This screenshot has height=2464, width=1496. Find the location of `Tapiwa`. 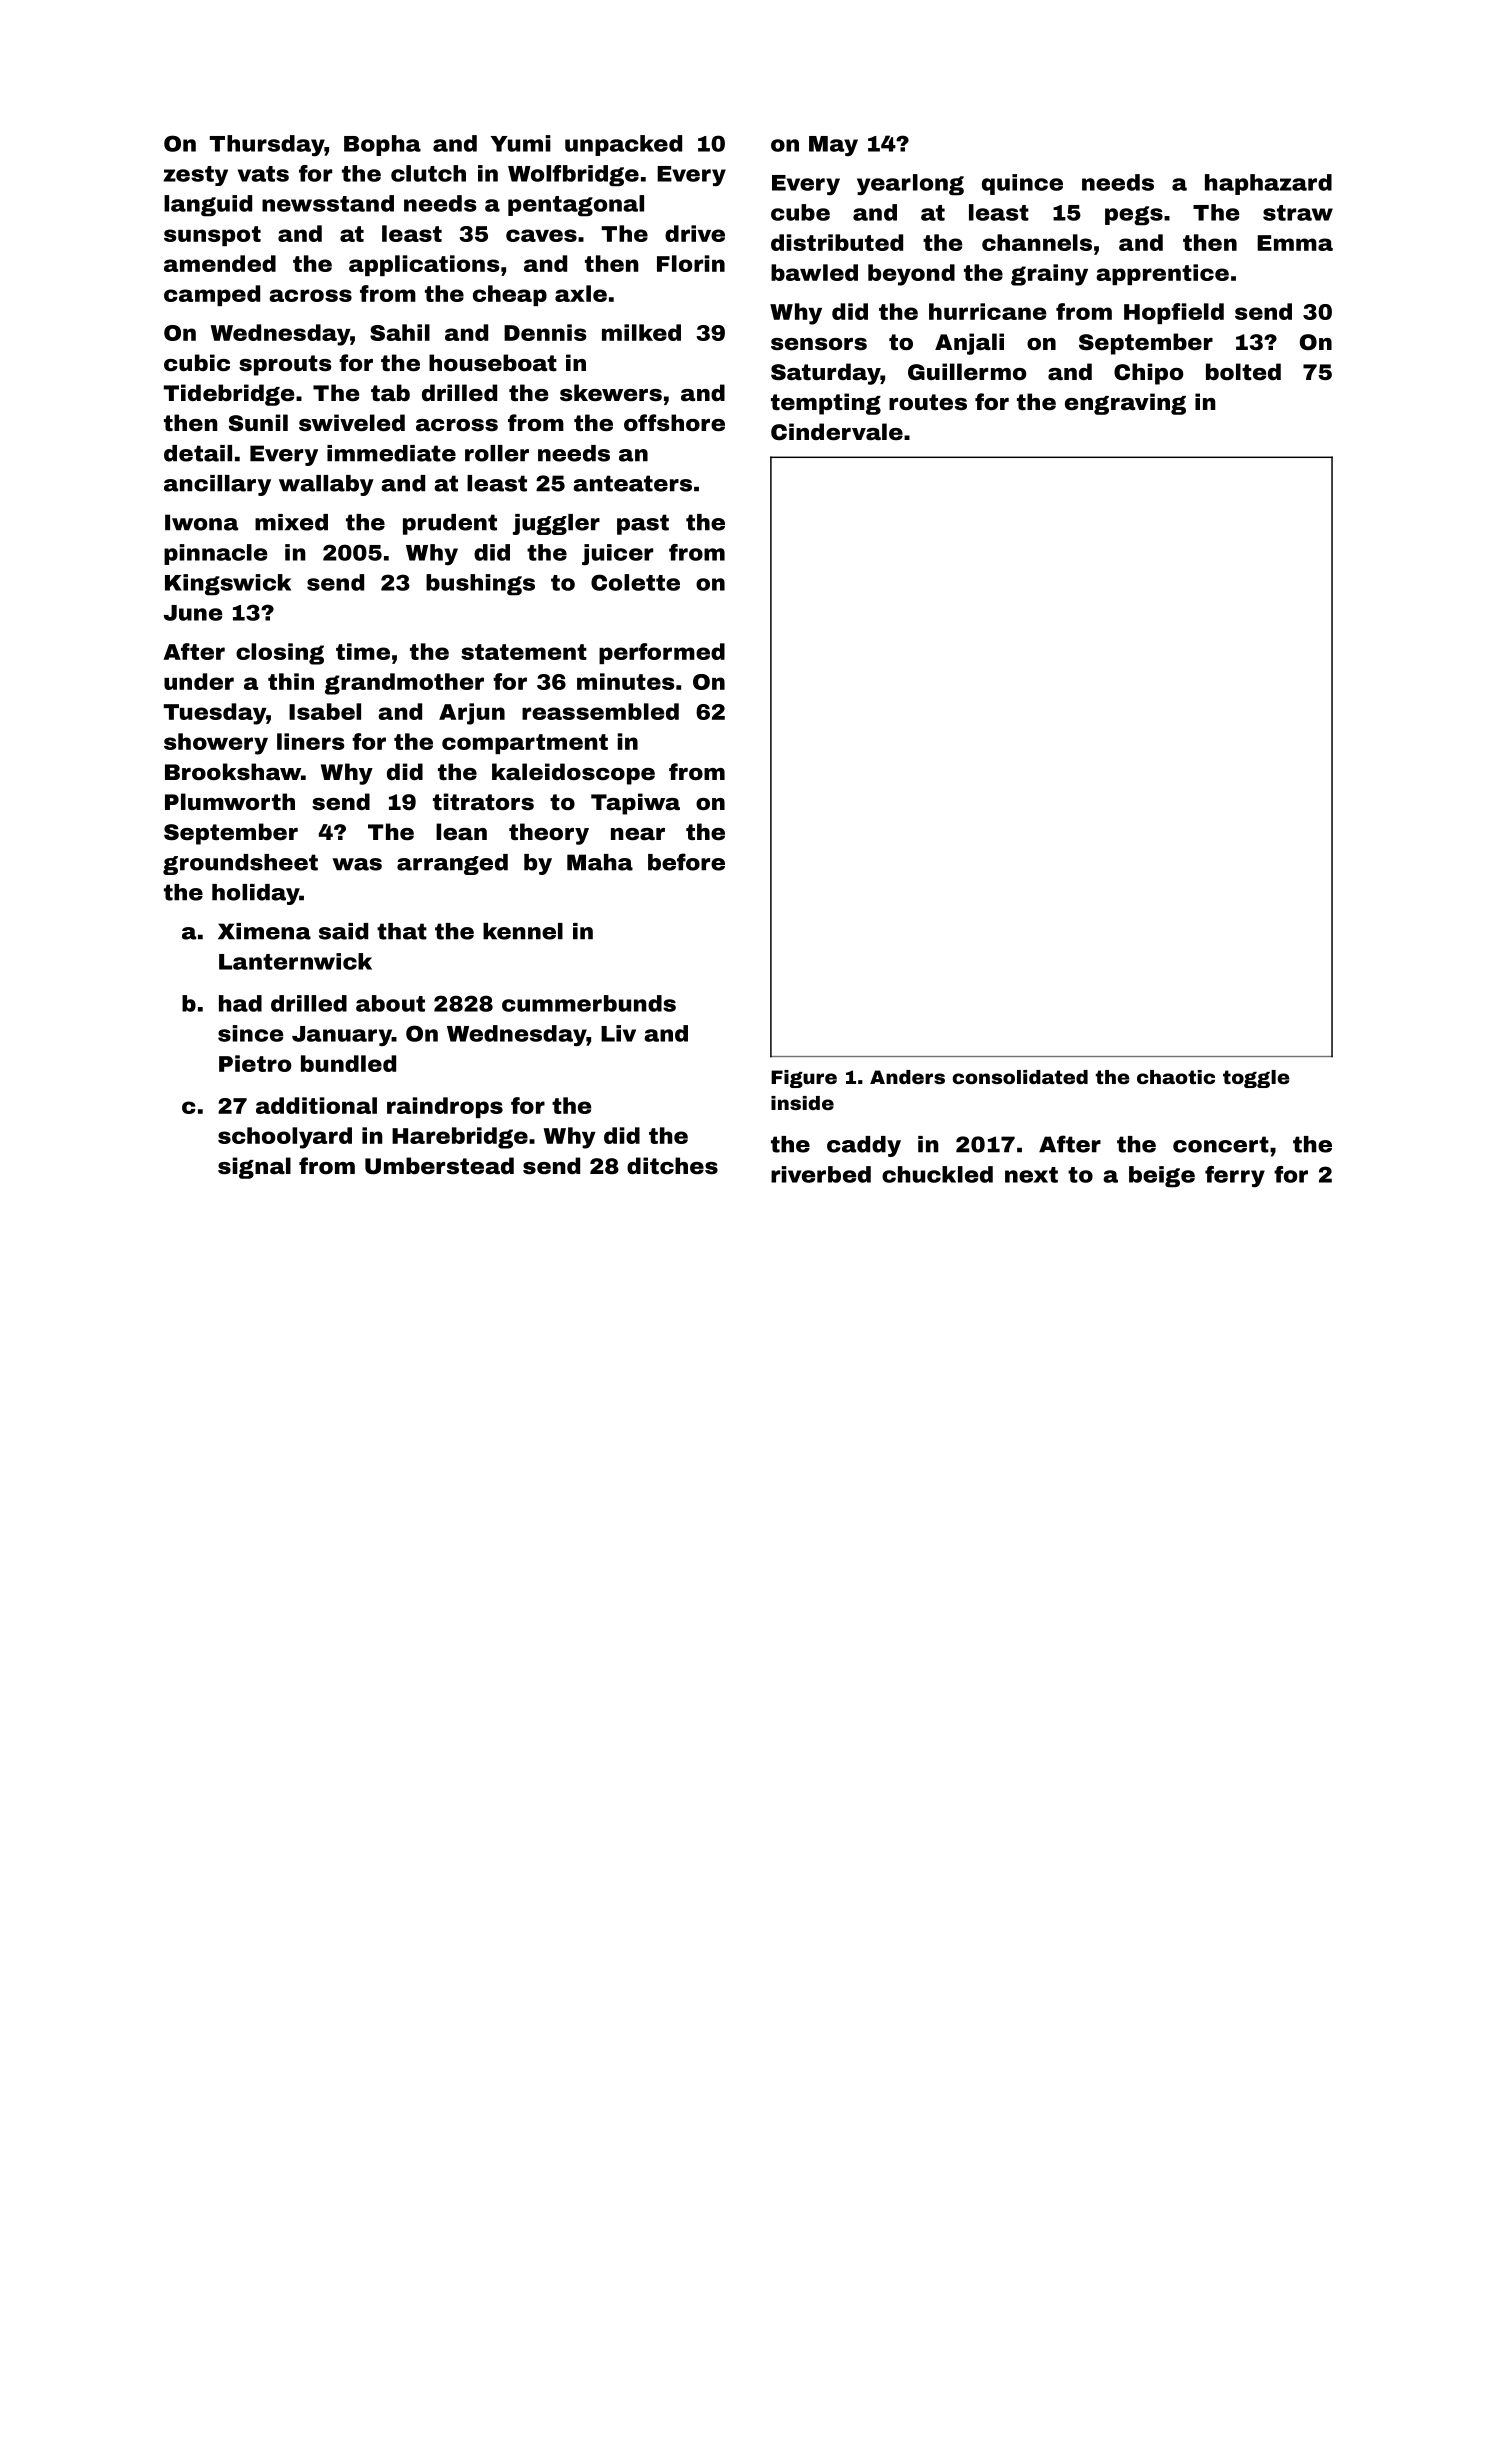

Tapiwa is located at coordinates (635, 804).
